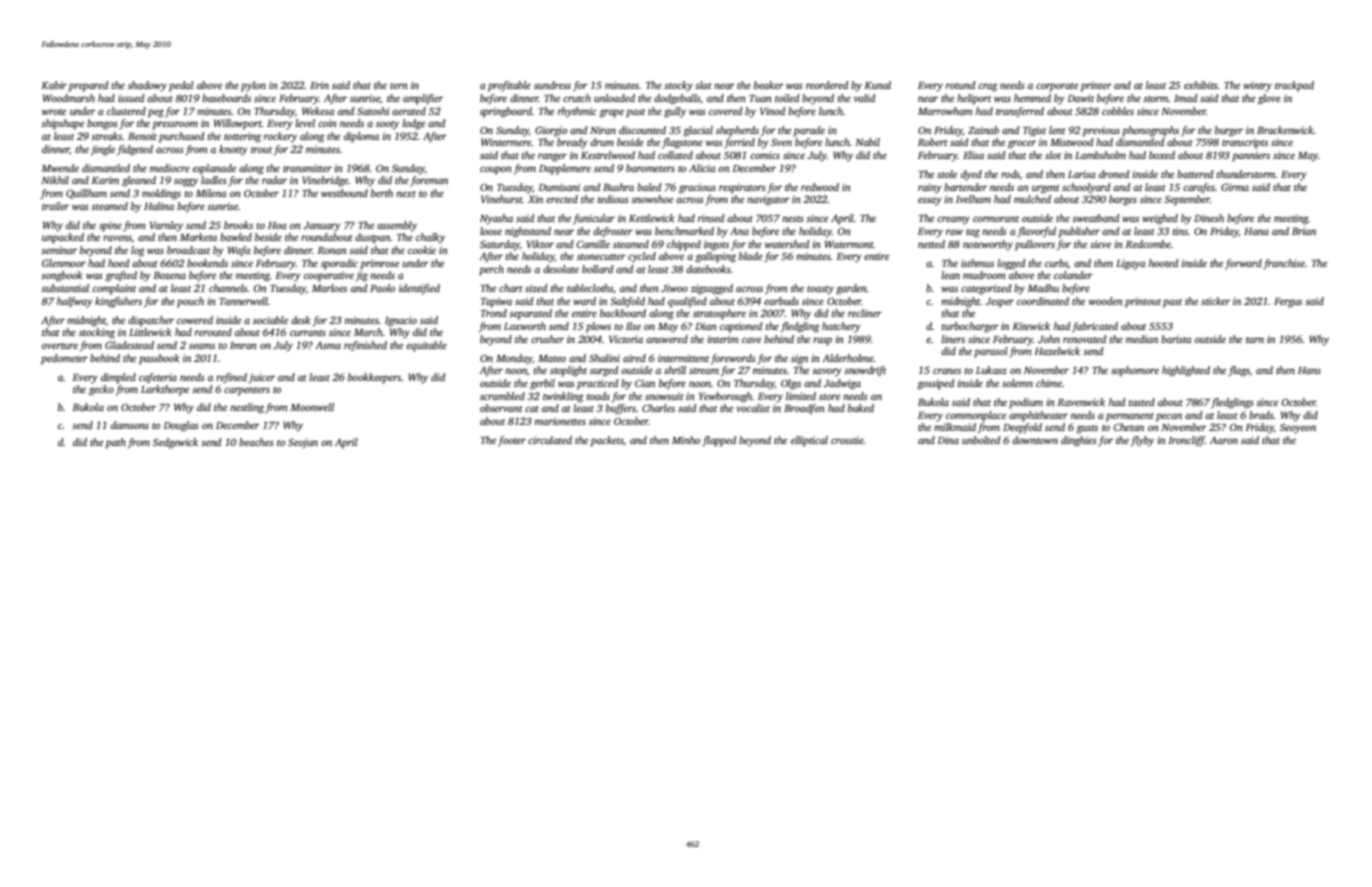  Describe the element at coordinates (851, 289) in the screenshot. I see `garden` at that location.
